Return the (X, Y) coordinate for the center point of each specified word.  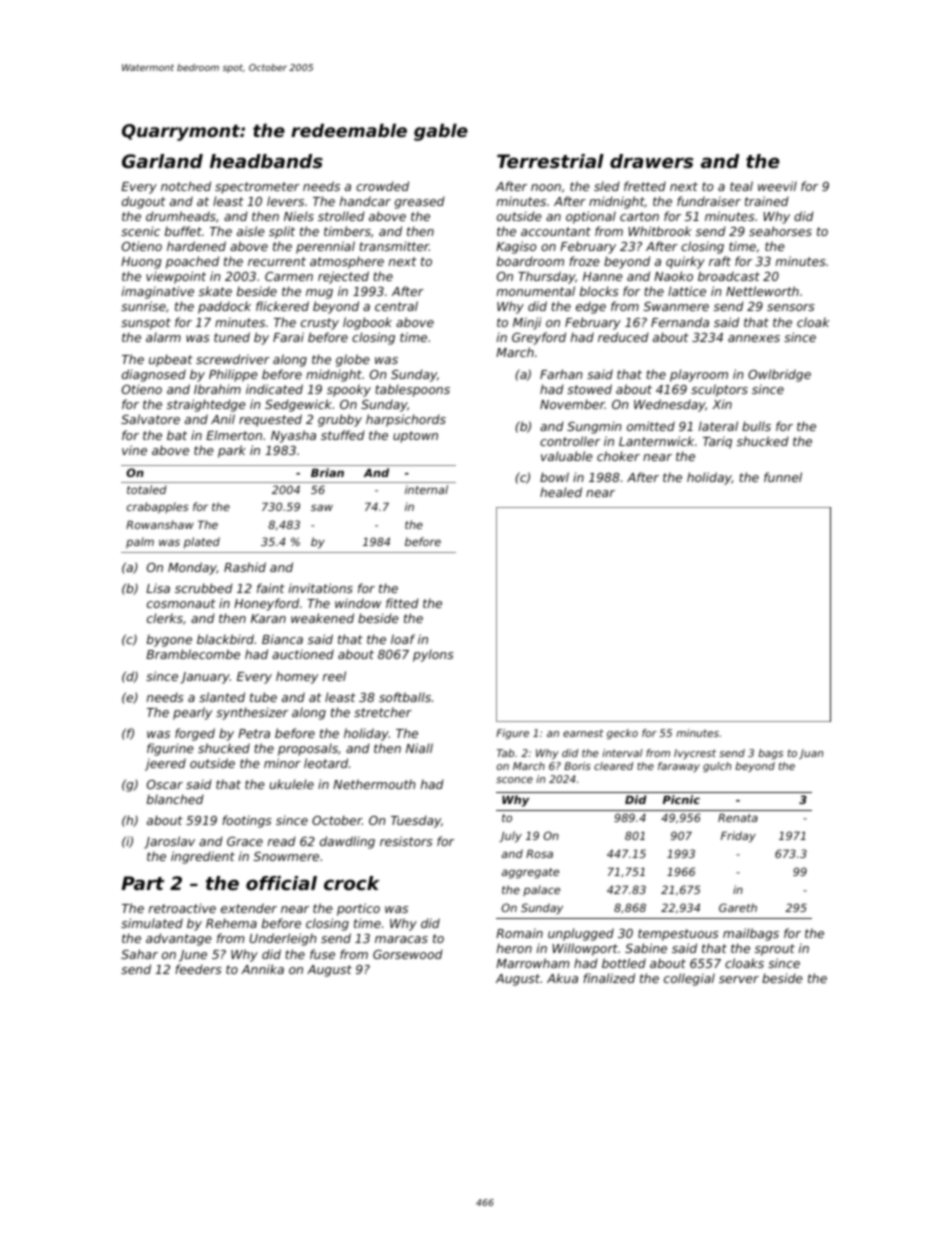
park (232, 451)
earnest (583, 733)
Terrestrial (550, 161)
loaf (403, 639)
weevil (777, 186)
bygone (169, 640)
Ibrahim (217, 389)
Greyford (539, 338)
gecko (622, 734)
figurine (170, 749)
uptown (415, 437)
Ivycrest (695, 754)
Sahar (139, 954)
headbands (266, 161)
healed (561, 492)
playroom (699, 375)
